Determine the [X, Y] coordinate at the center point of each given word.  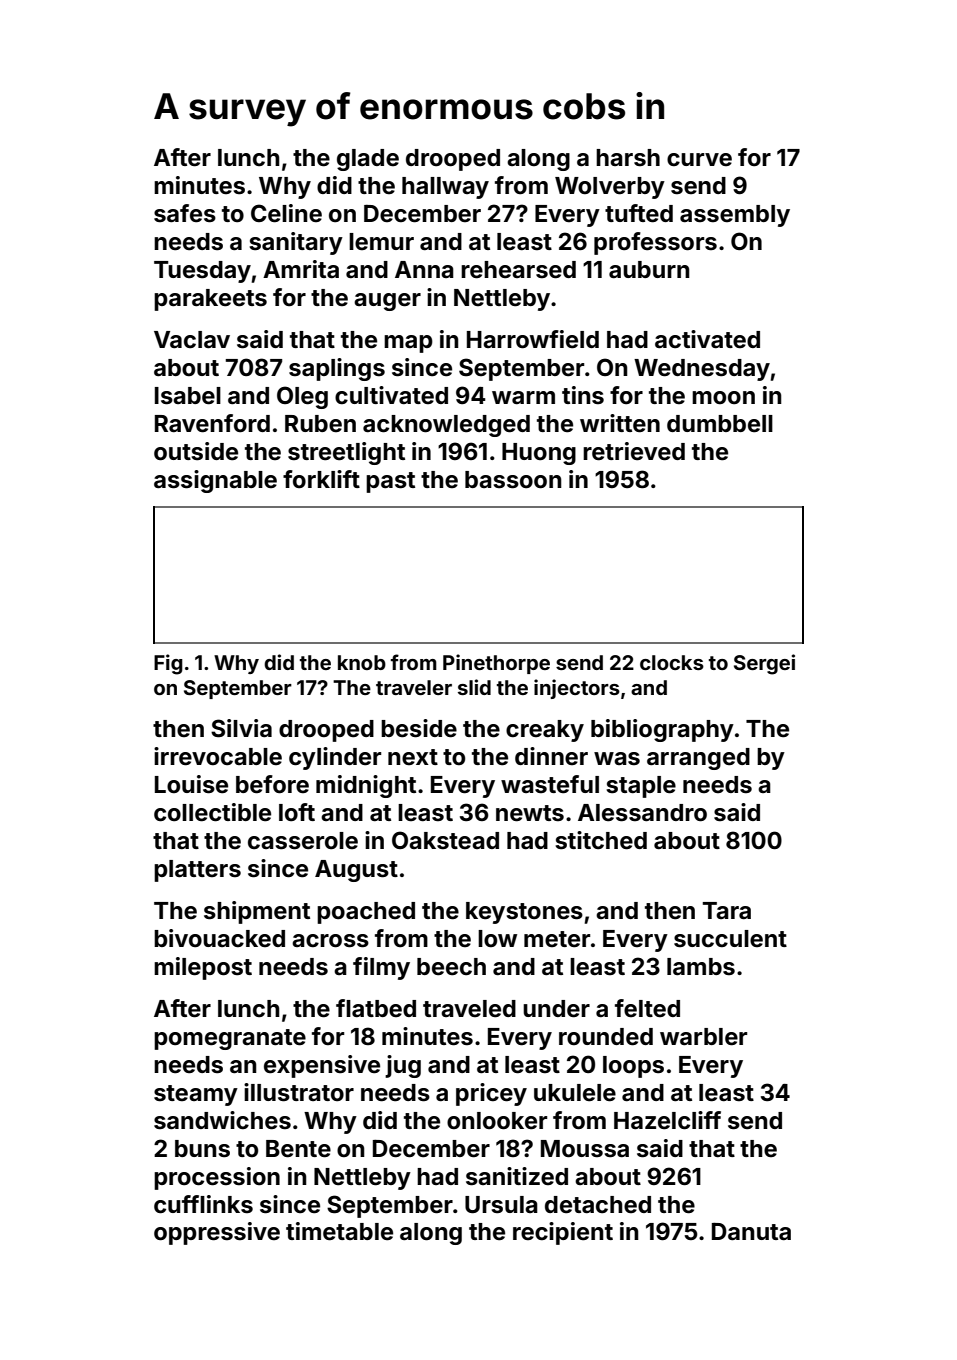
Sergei [764, 664]
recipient [563, 1233]
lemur [381, 242]
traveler [414, 687]
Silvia [241, 728]
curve [699, 160]
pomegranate [230, 1039]
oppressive [217, 1233]
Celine [286, 213]
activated [707, 339]
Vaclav [192, 340]
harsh [628, 158]
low [497, 939]
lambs [701, 967]
